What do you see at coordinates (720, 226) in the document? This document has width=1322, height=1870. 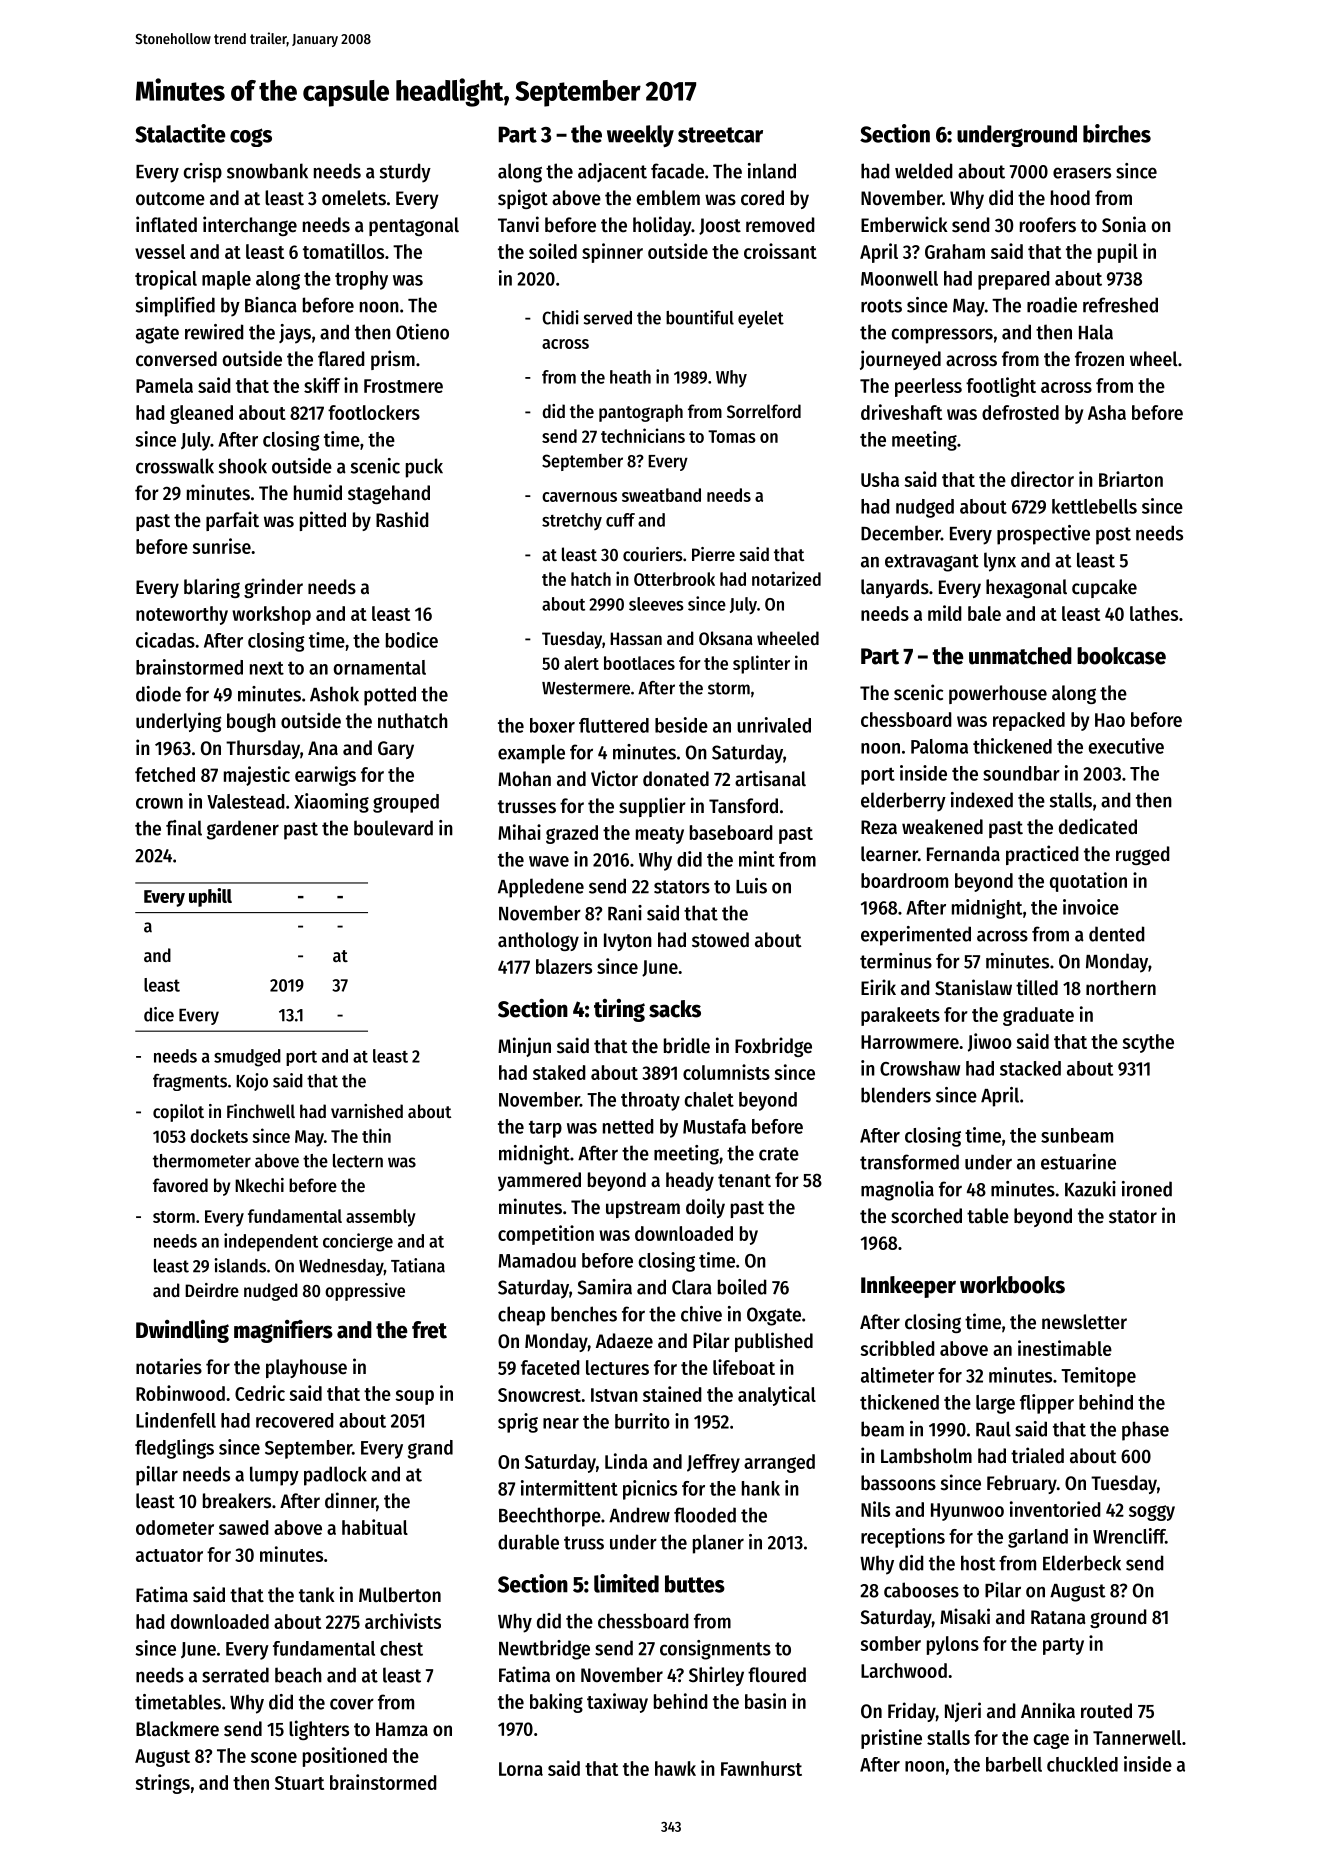 I see `Joost` at bounding box center [720, 226].
